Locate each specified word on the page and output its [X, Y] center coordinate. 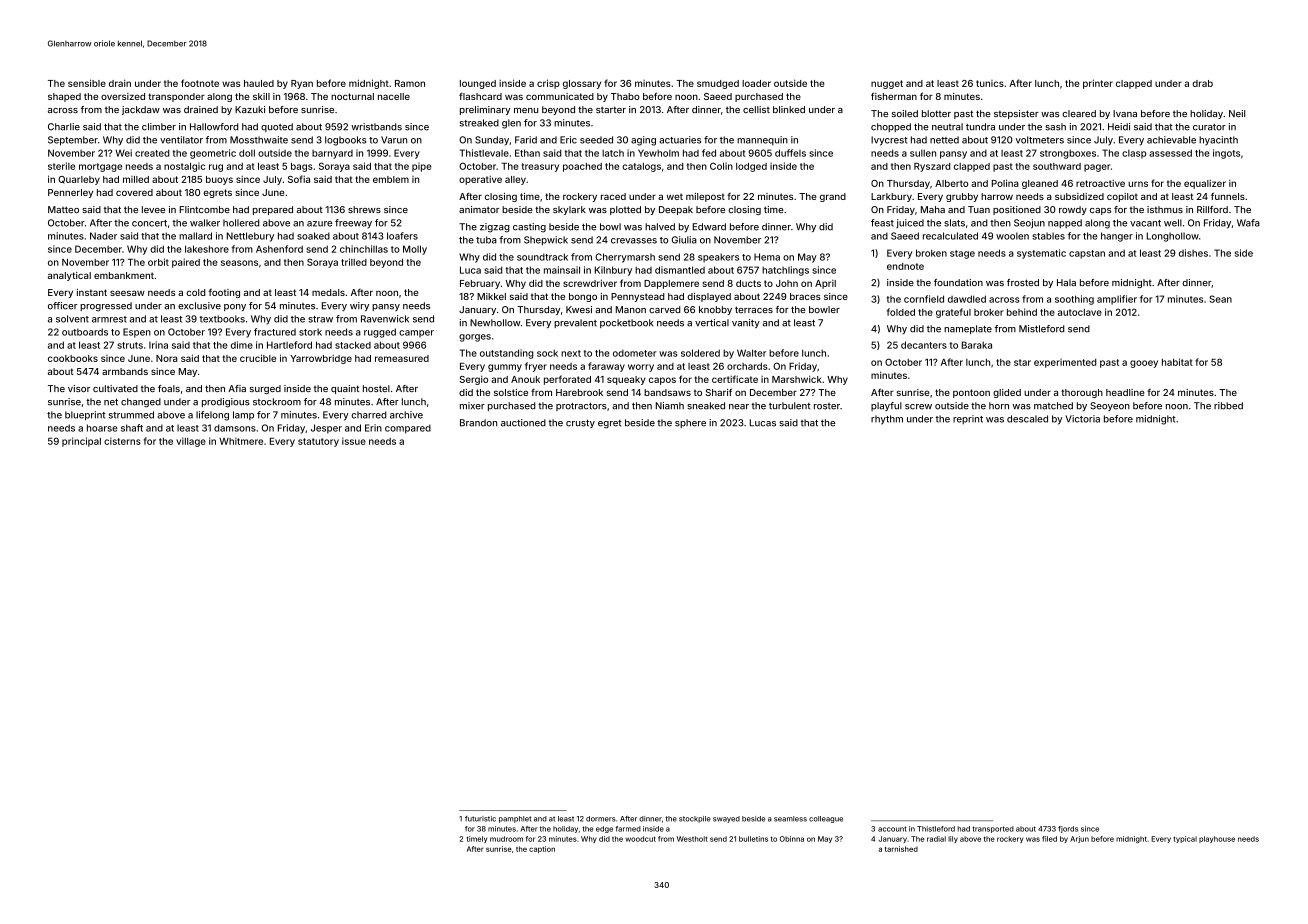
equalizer [1205, 184]
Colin [721, 166]
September [73, 141]
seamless [790, 819]
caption [542, 849]
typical [1185, 839]
